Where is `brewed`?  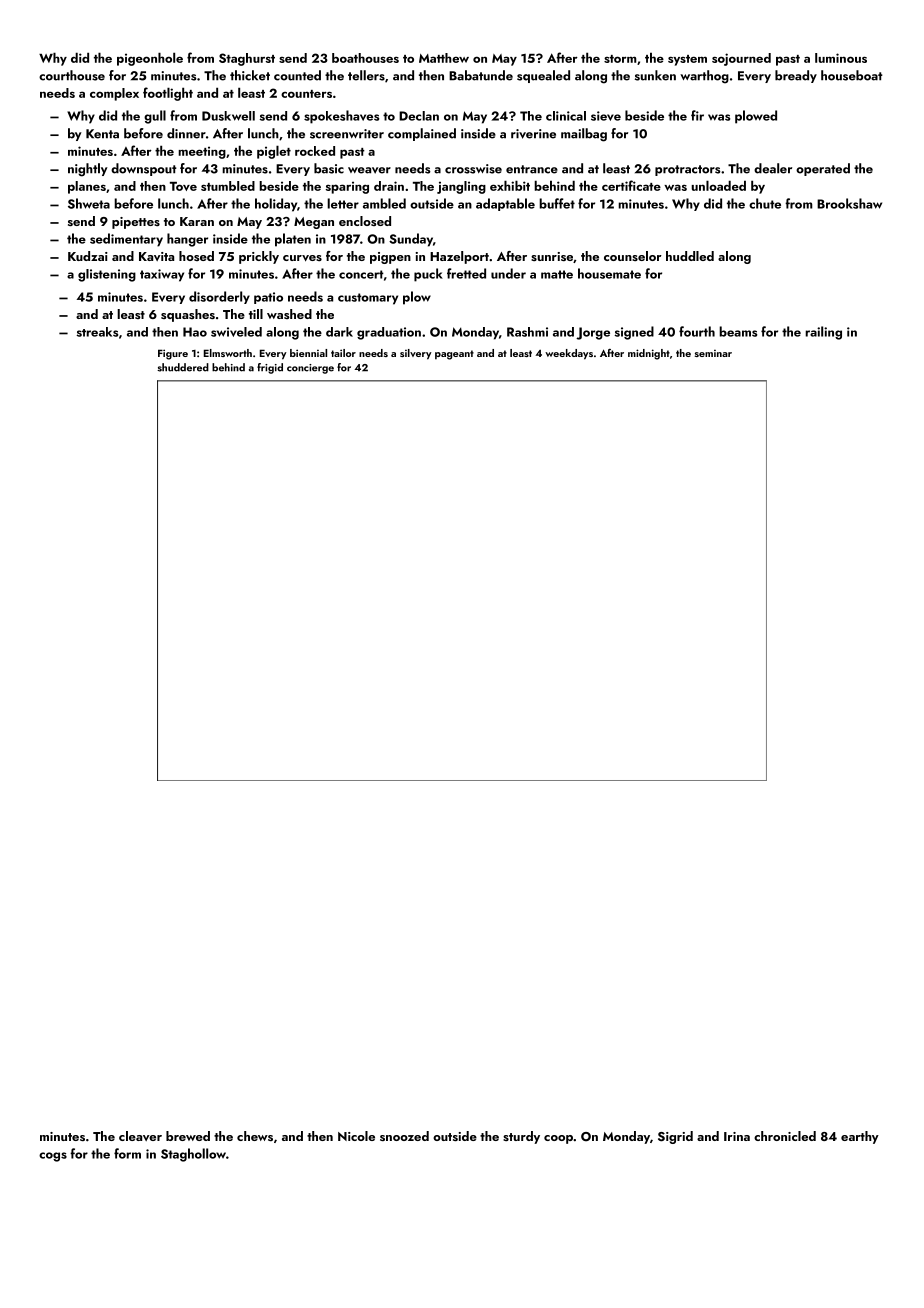 brewed is located at coordinates (188, 1136).
